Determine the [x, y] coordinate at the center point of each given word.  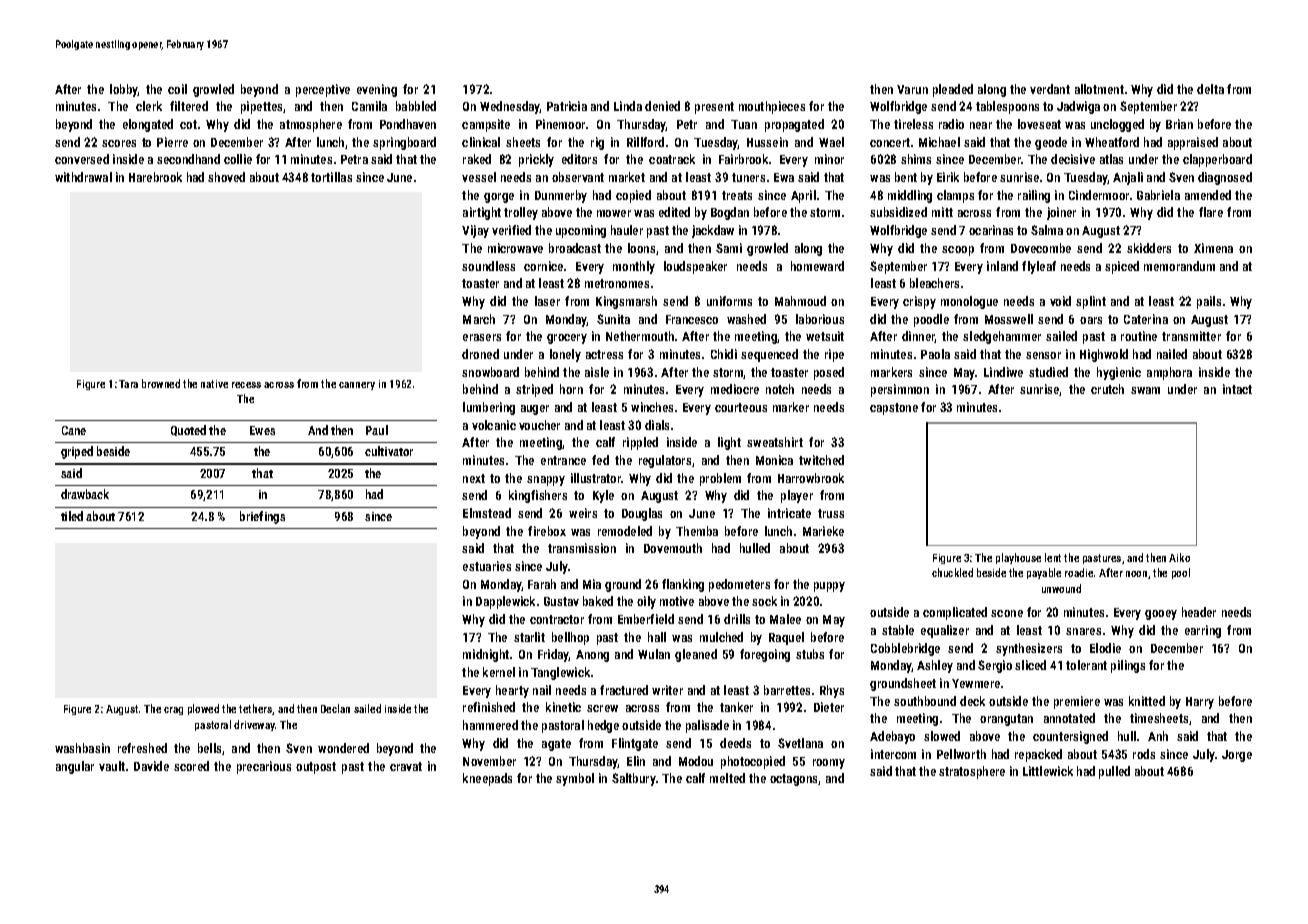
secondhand [188, 159]
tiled [72, 516]
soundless [488, 266]
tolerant [1086, 665]
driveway [254, 725]
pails [1209, 302]
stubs [810, 654]
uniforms [729, 301]
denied [662, 106]
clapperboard [1217, 160]
